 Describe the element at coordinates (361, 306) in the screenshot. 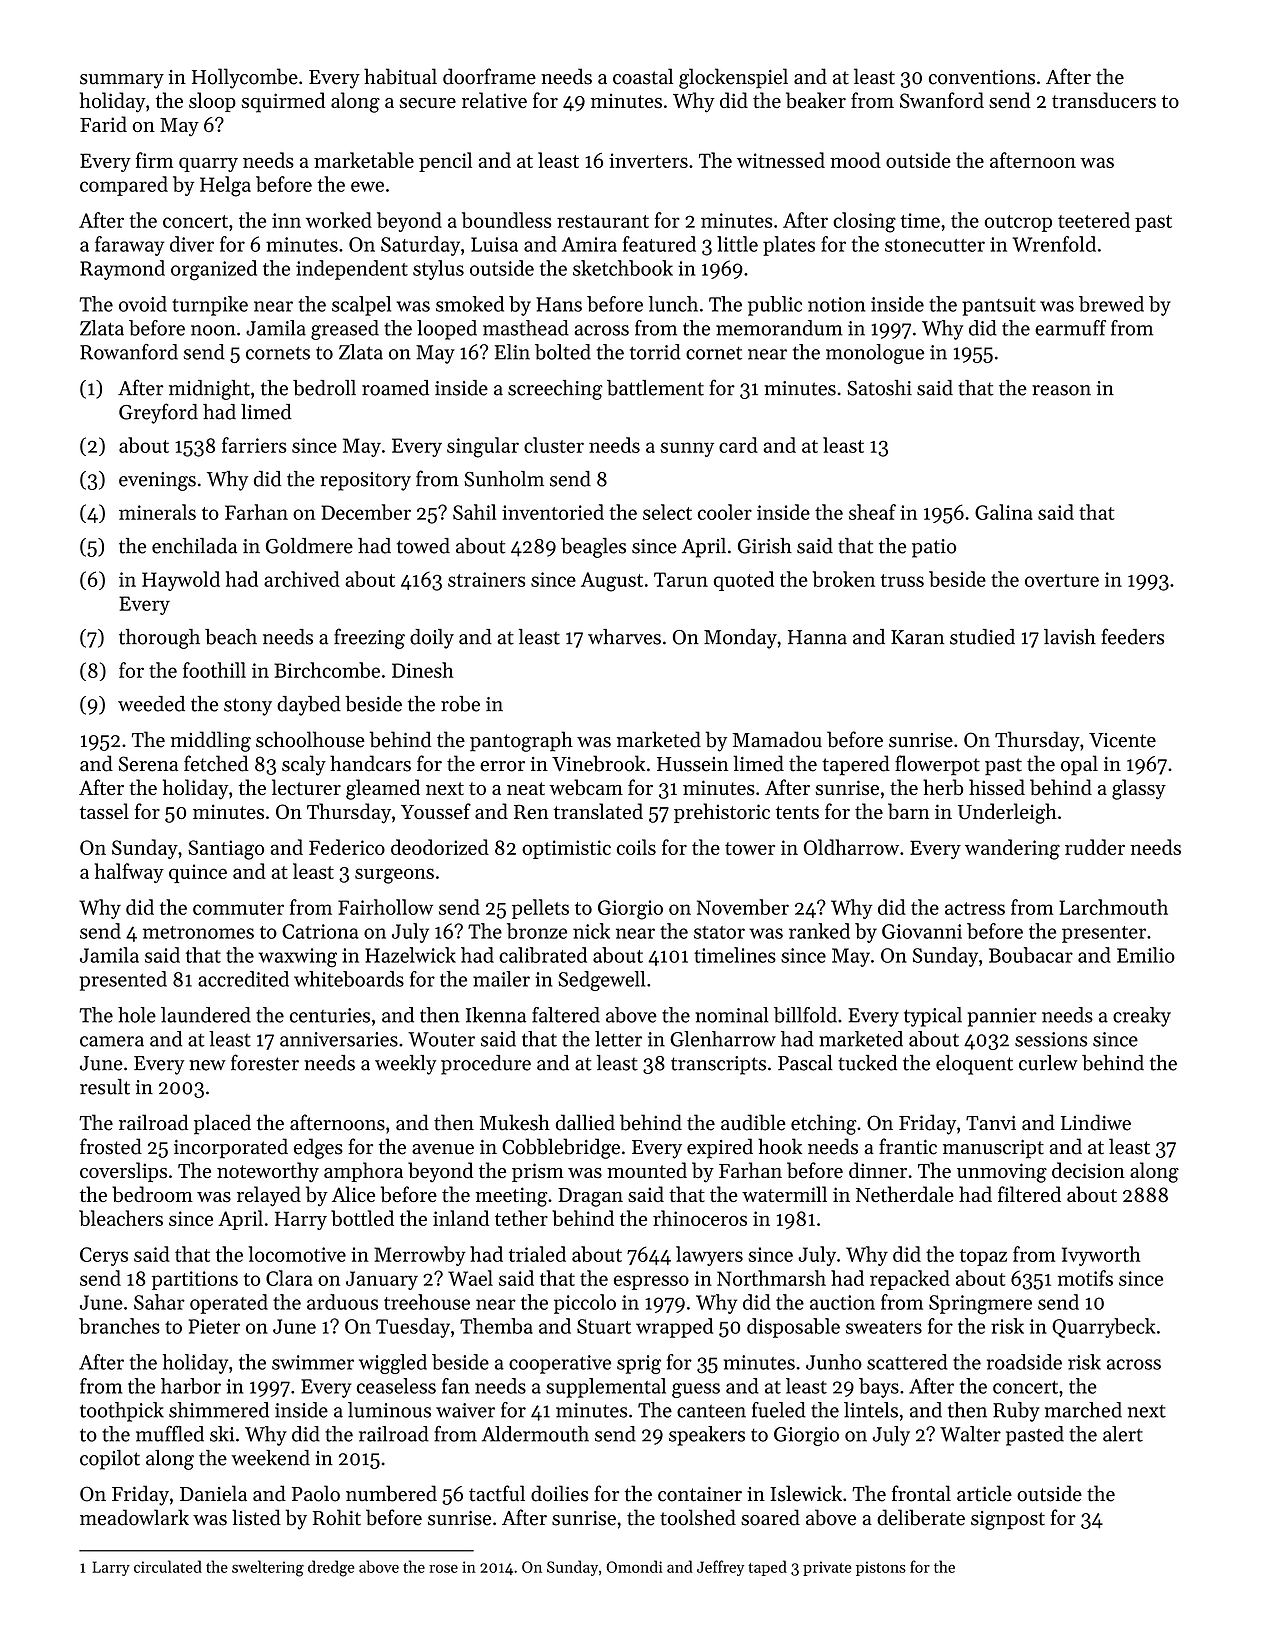

I see `scalpel` at that location.
